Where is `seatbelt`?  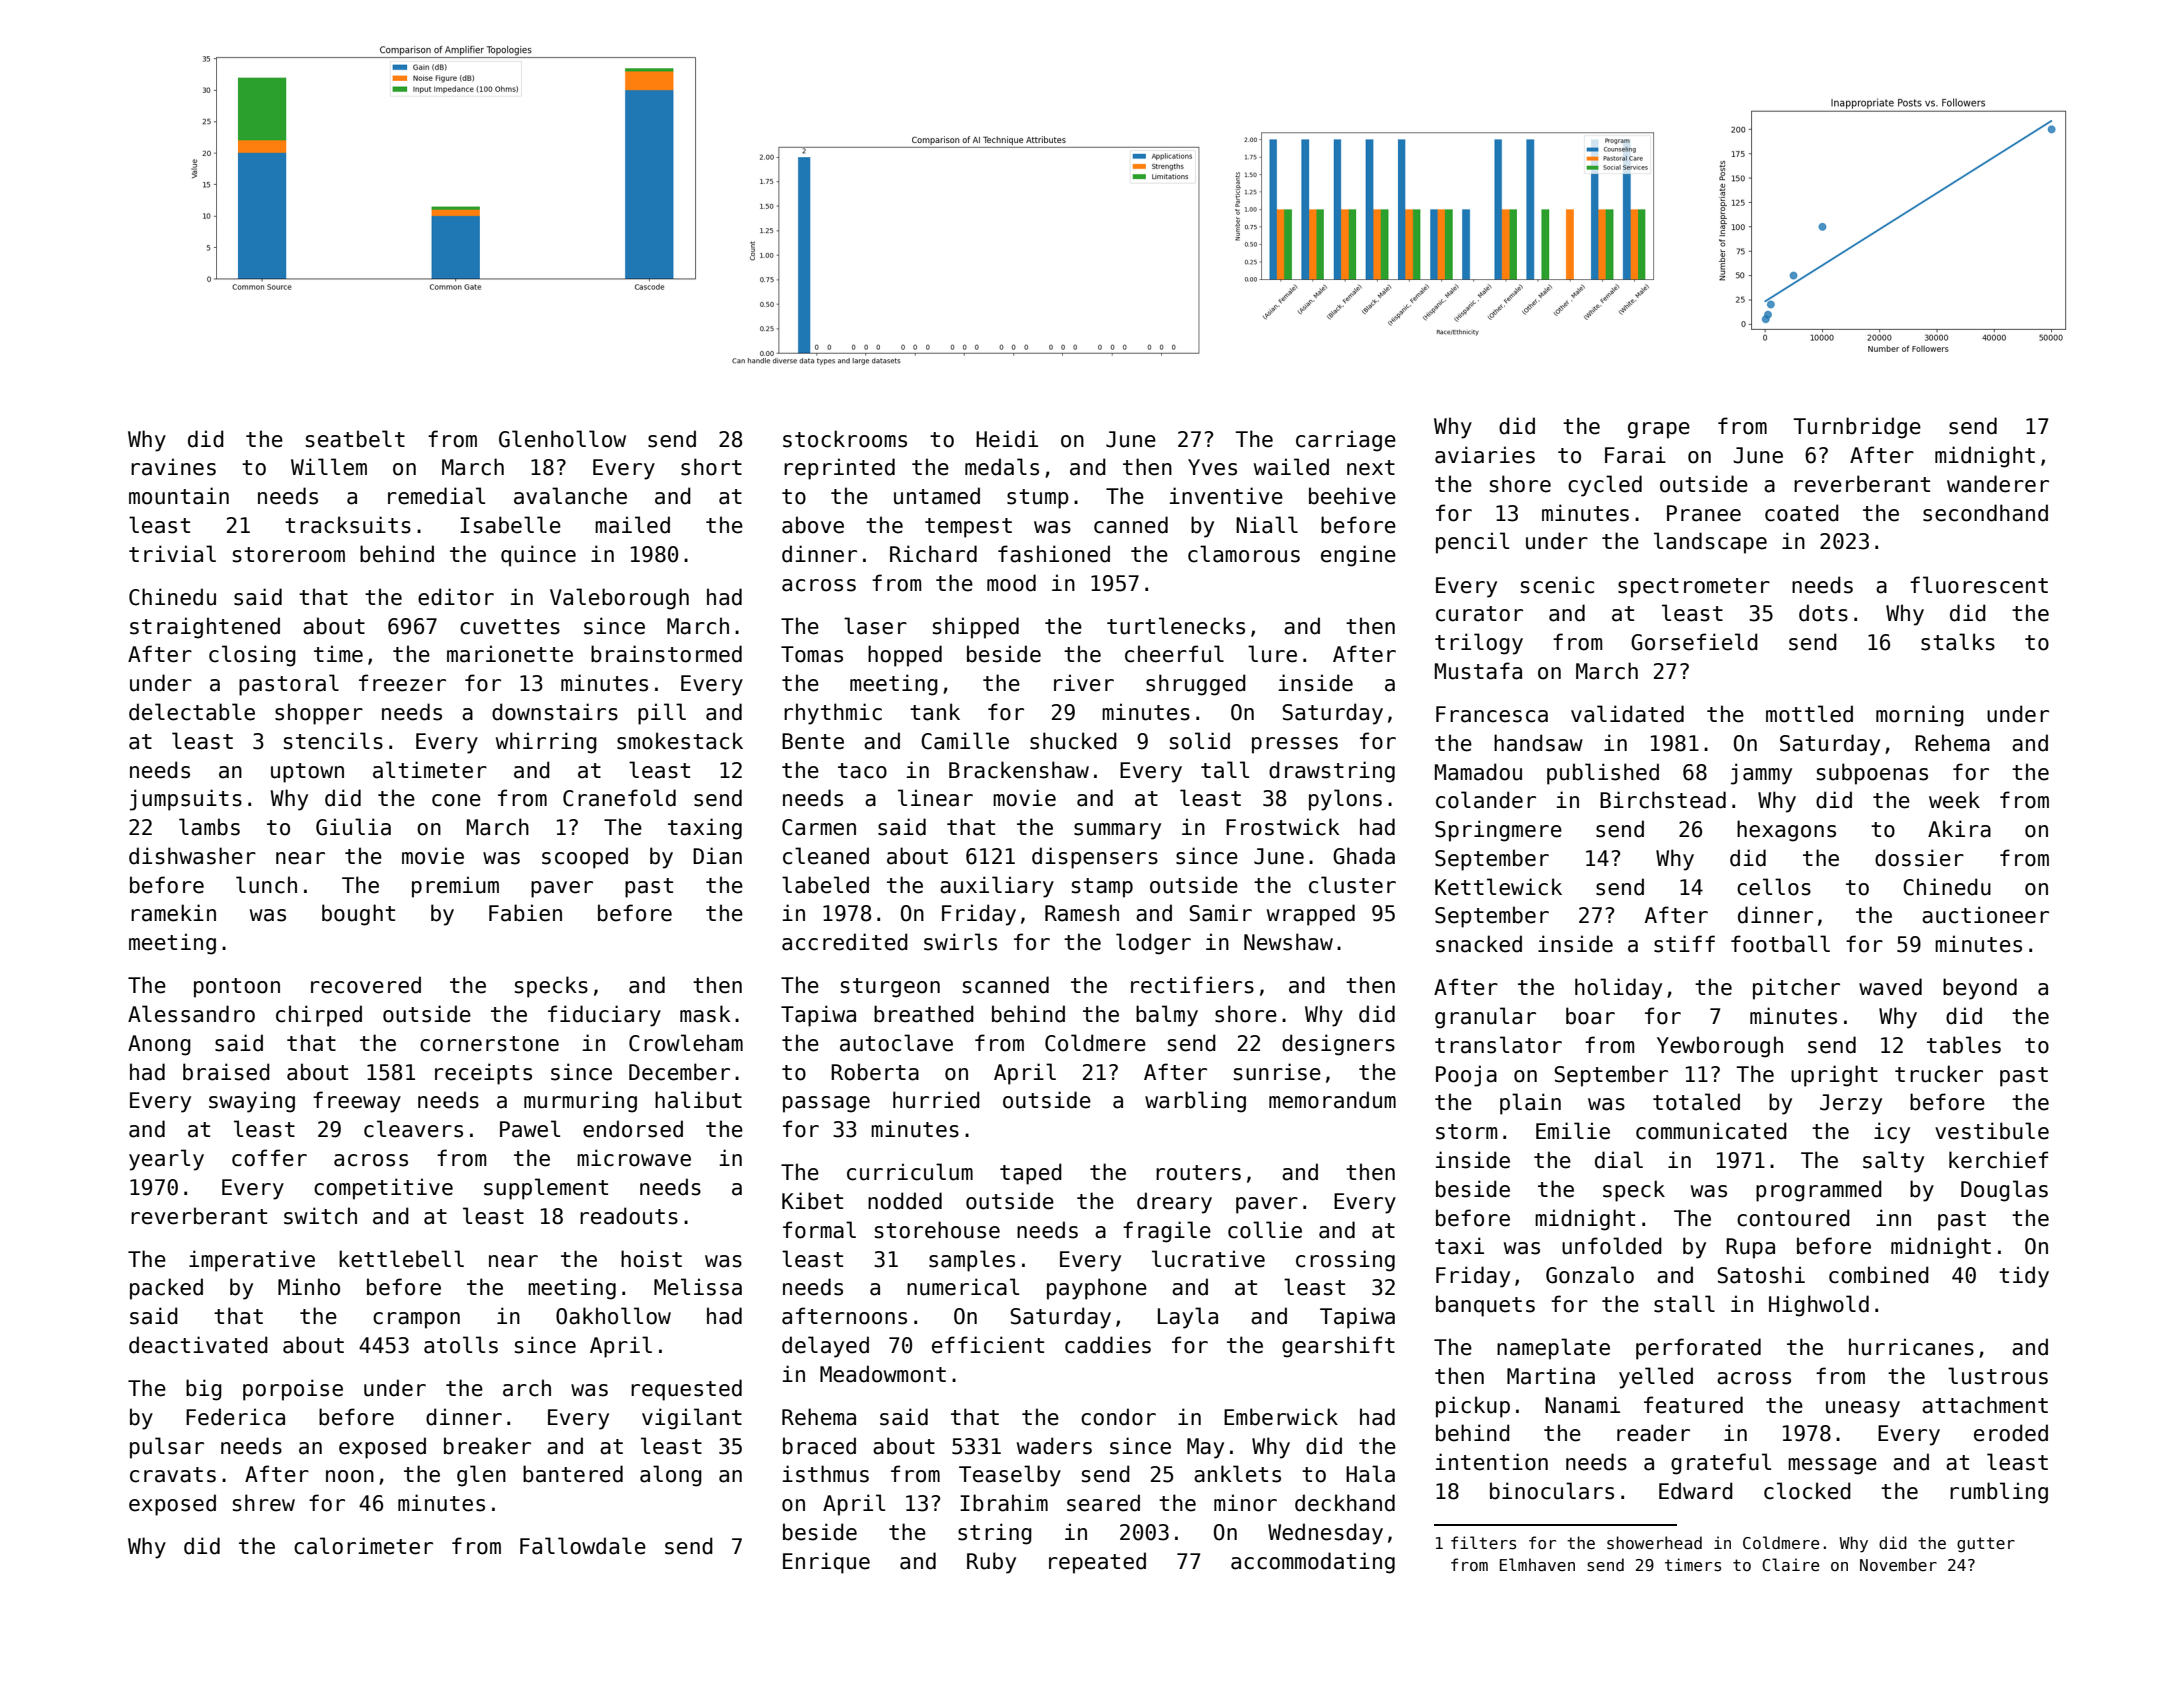 seatbelt is located at coordinates (355, 439).
